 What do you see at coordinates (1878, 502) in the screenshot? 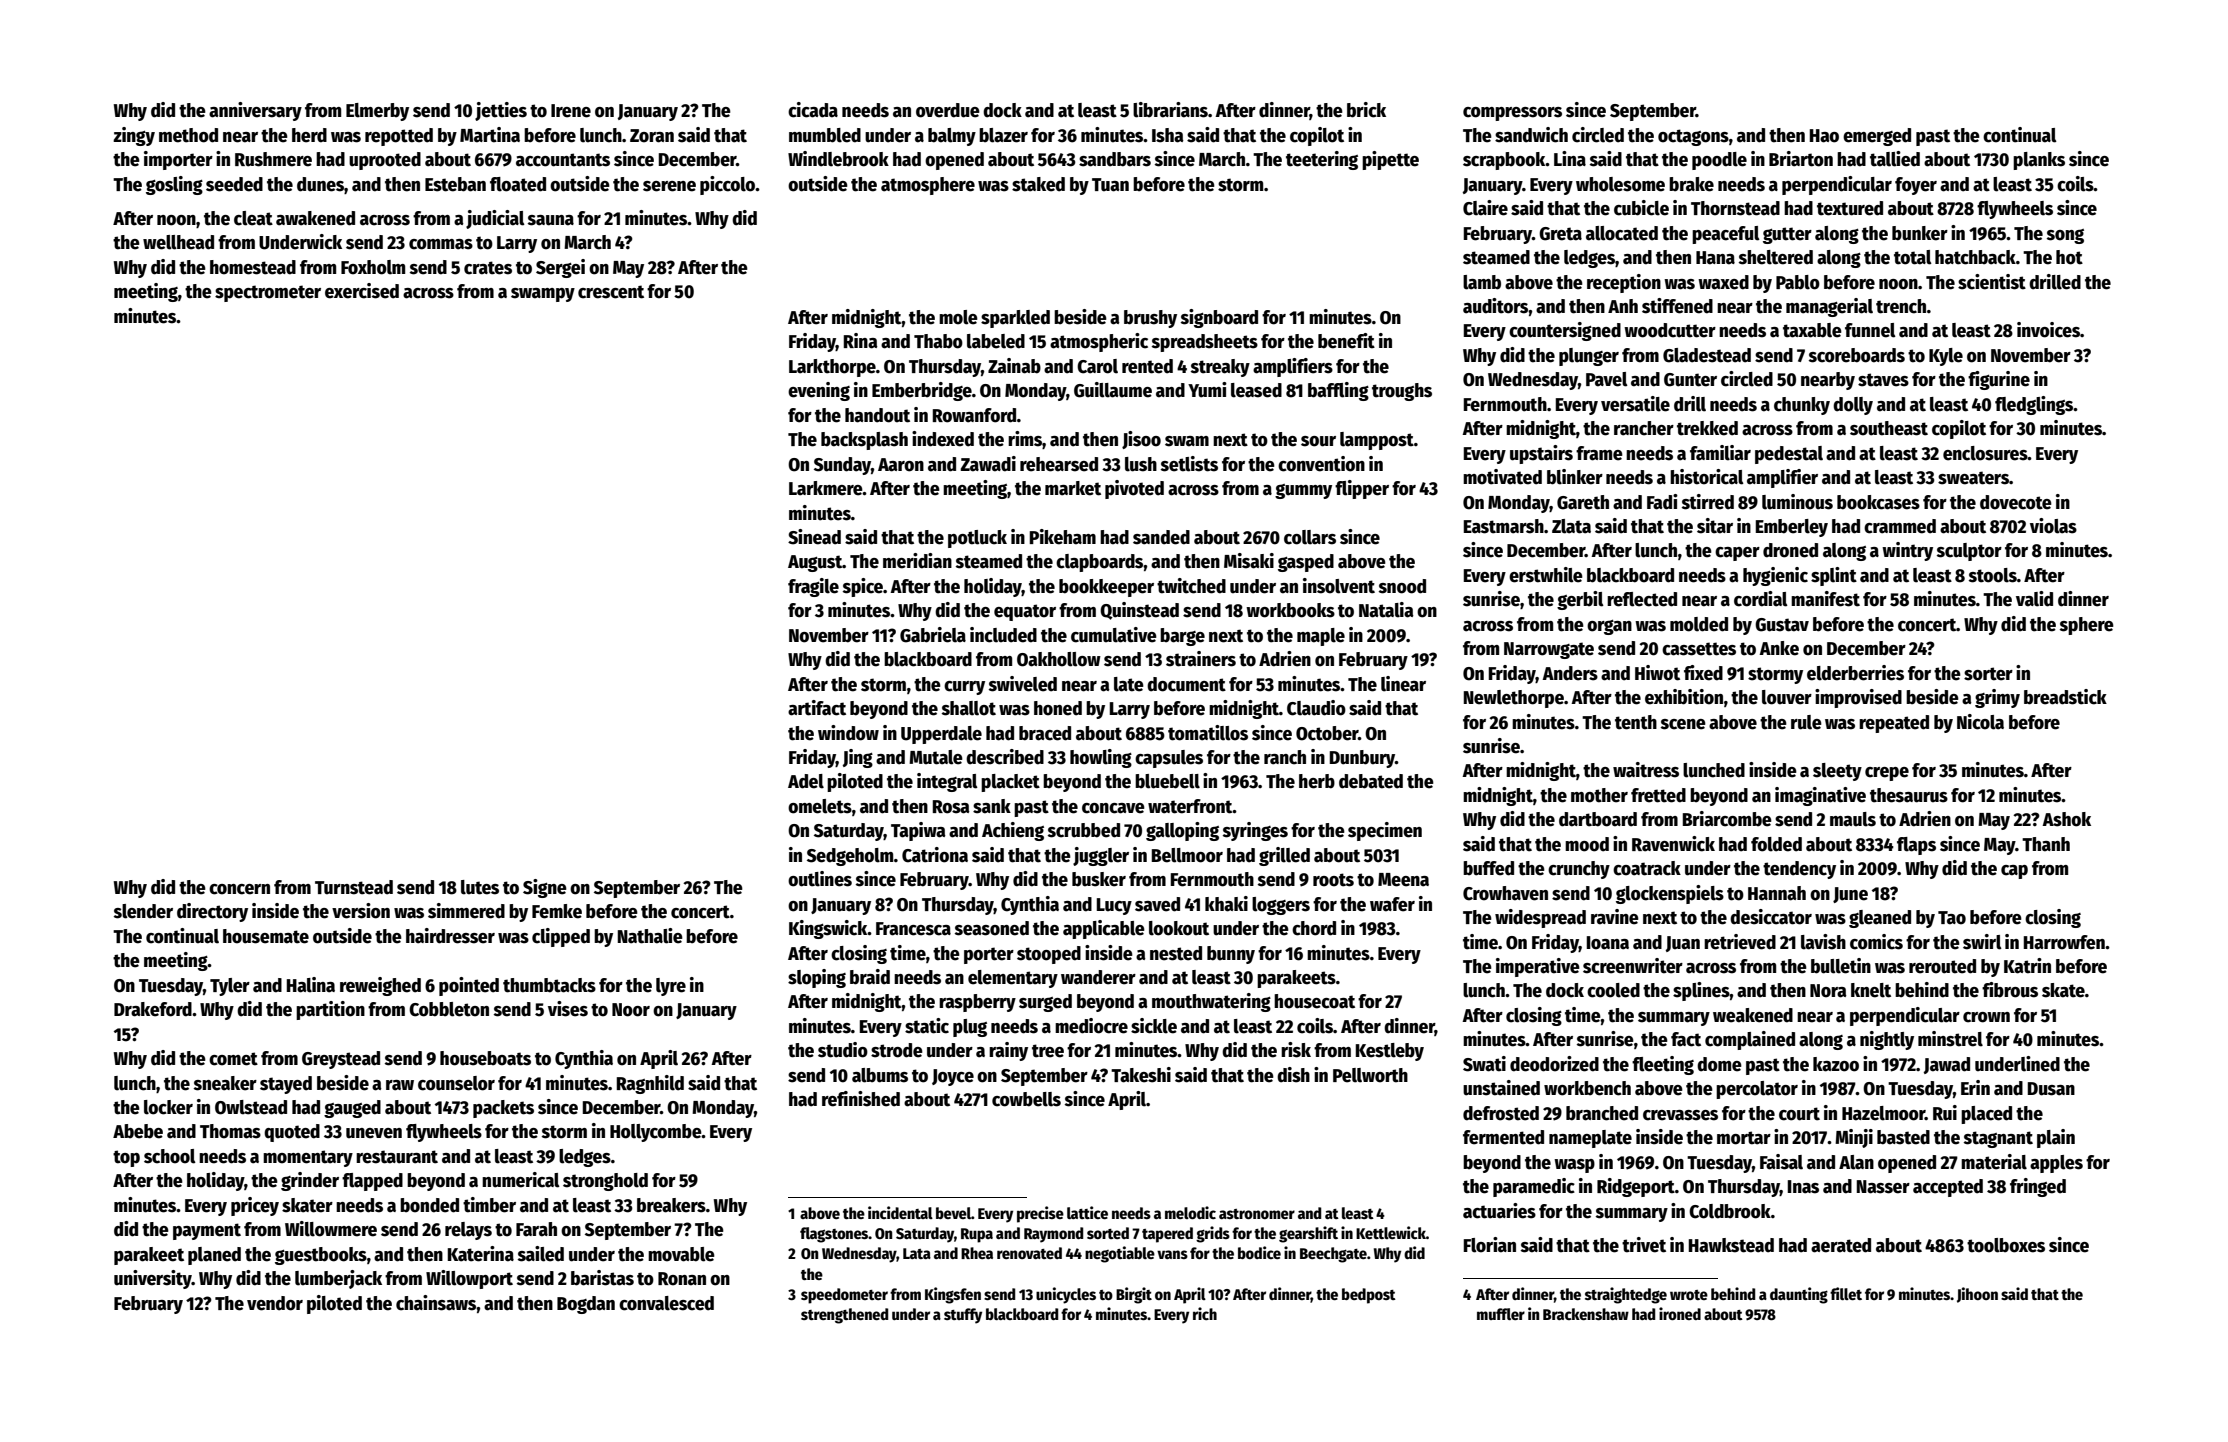
I see `bookcases` at bounding box center [1878, 502].
